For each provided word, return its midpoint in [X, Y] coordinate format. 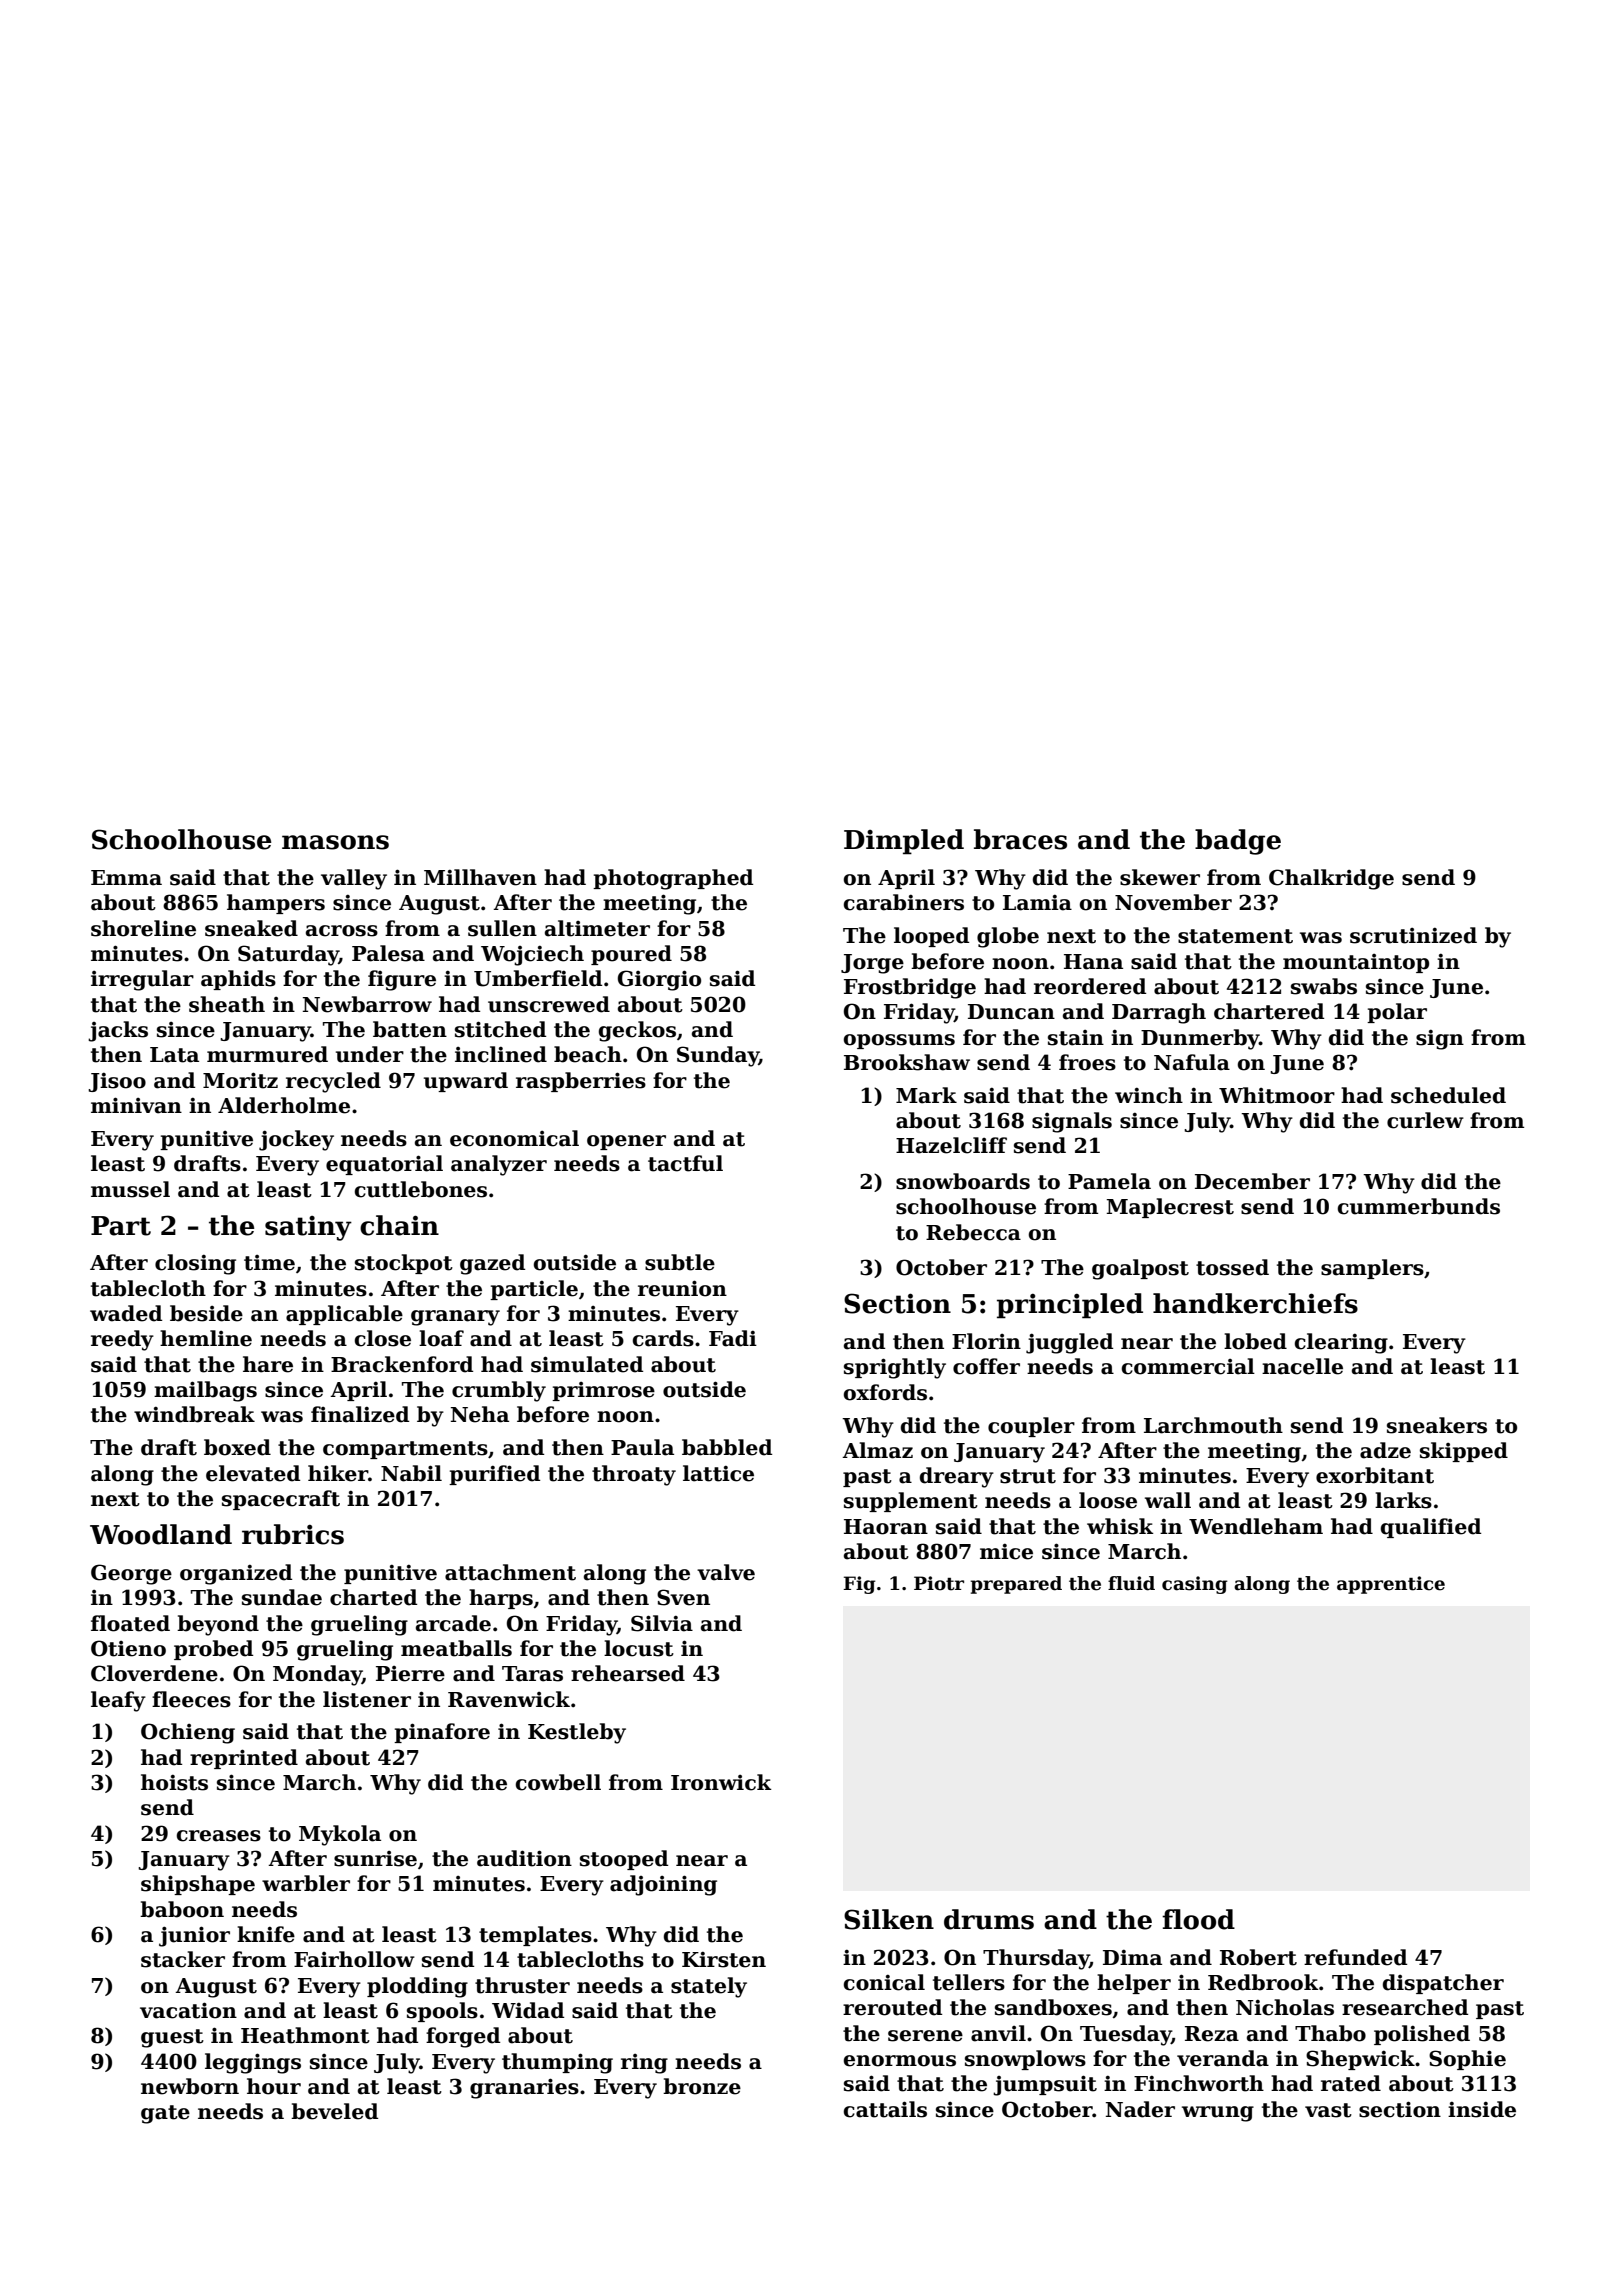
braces [1020, 839]
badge [1238, 842]
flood [1198, 1919]
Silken [889, 1919]
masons [335, 842]
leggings [253, 2063]
